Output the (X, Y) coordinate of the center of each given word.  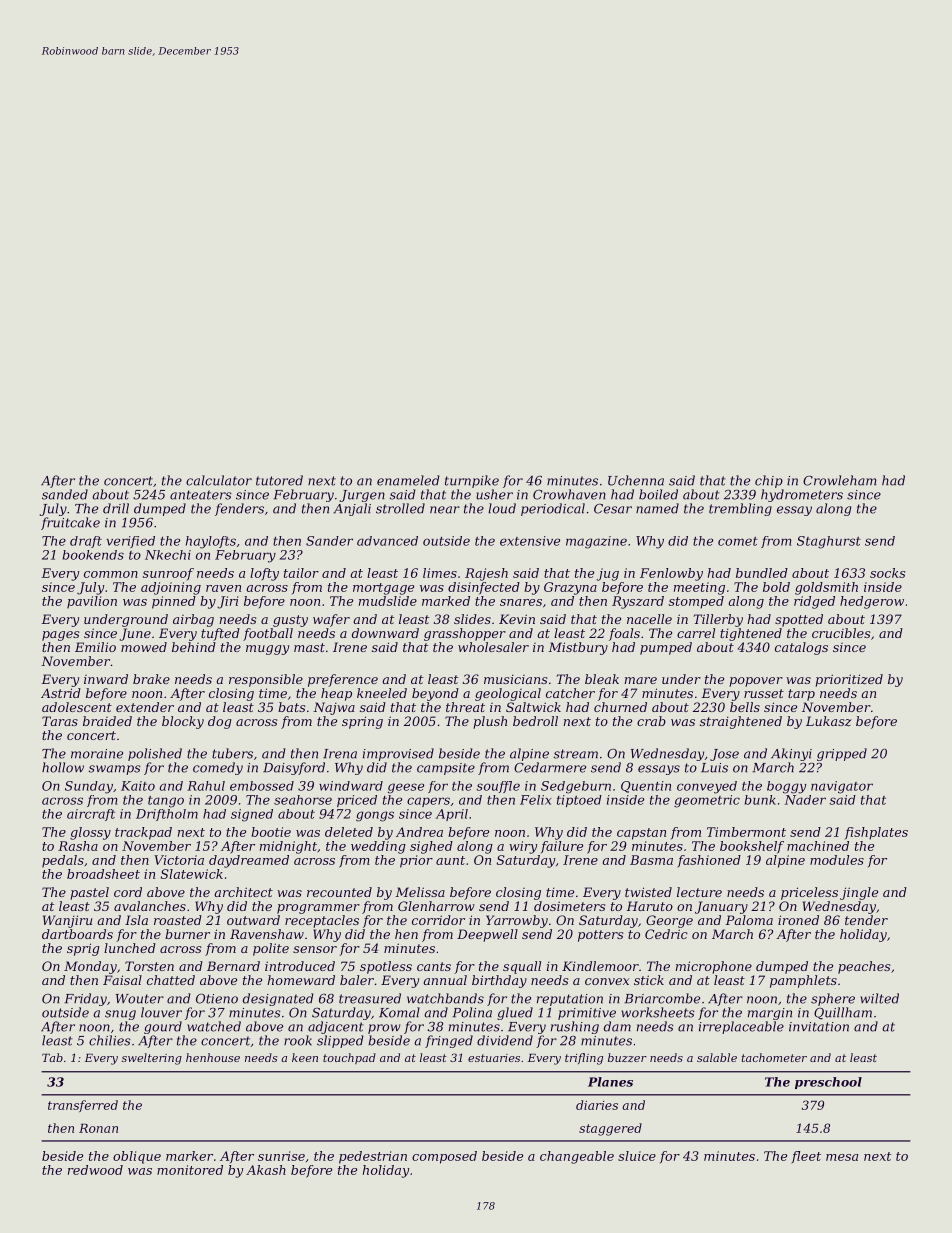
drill (116, 508)
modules (837, 860)
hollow (63, 767)
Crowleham (839, 480)
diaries (597, 1105)
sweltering (152, 1059)
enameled (408, 480)
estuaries (494, 1058)
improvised (398, 754)
